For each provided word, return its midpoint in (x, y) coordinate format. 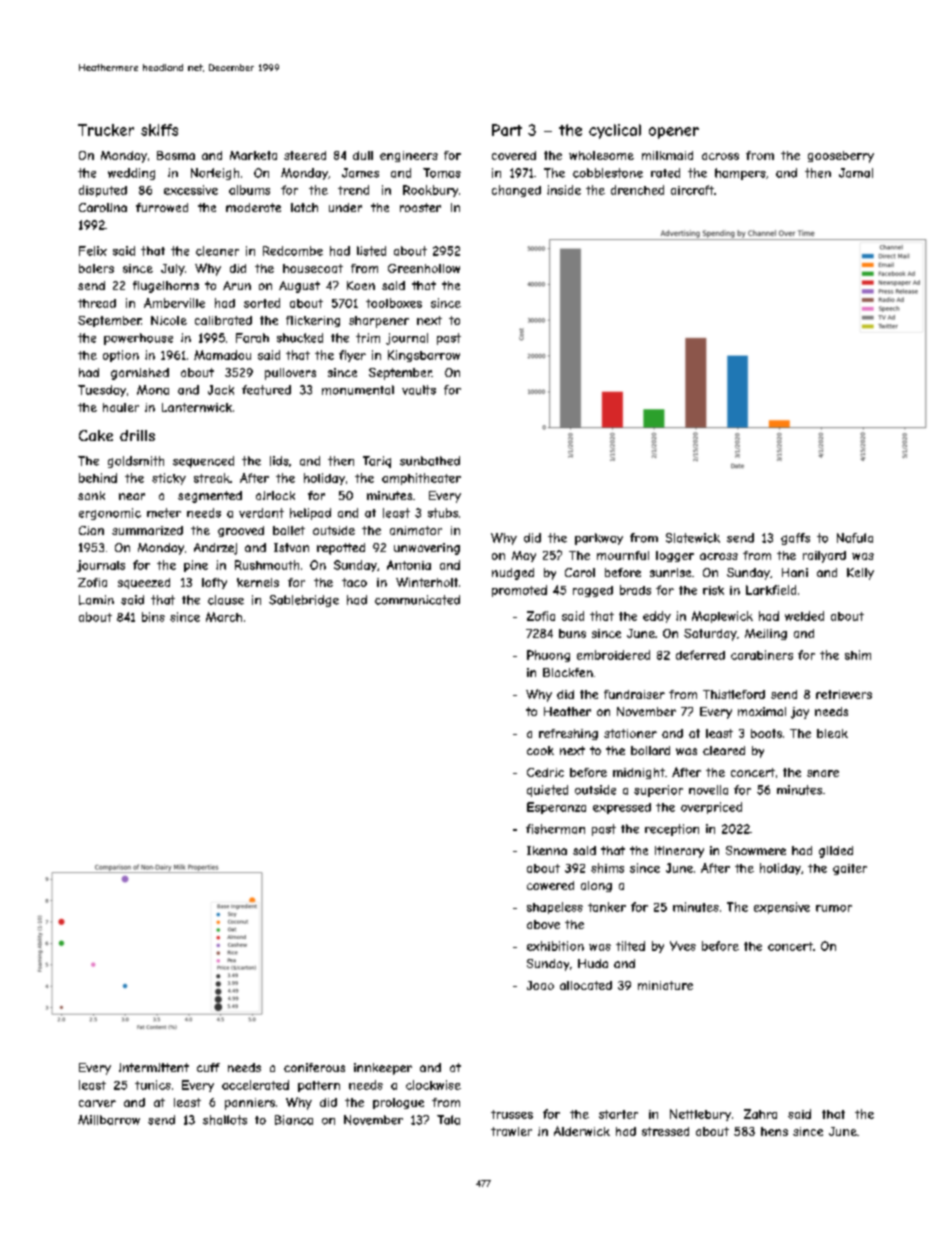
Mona (153, 390)
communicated (417, 600)
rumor (834, 908)
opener (674, 133)
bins (153, 617)
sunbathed (430, 461)
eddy (657, 617)
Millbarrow (109, 1120)
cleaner (217, 251)
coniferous (314, 1067)
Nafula (855, 538)
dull (363, 155)
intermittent (154, 1067)
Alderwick (582, 1131)
